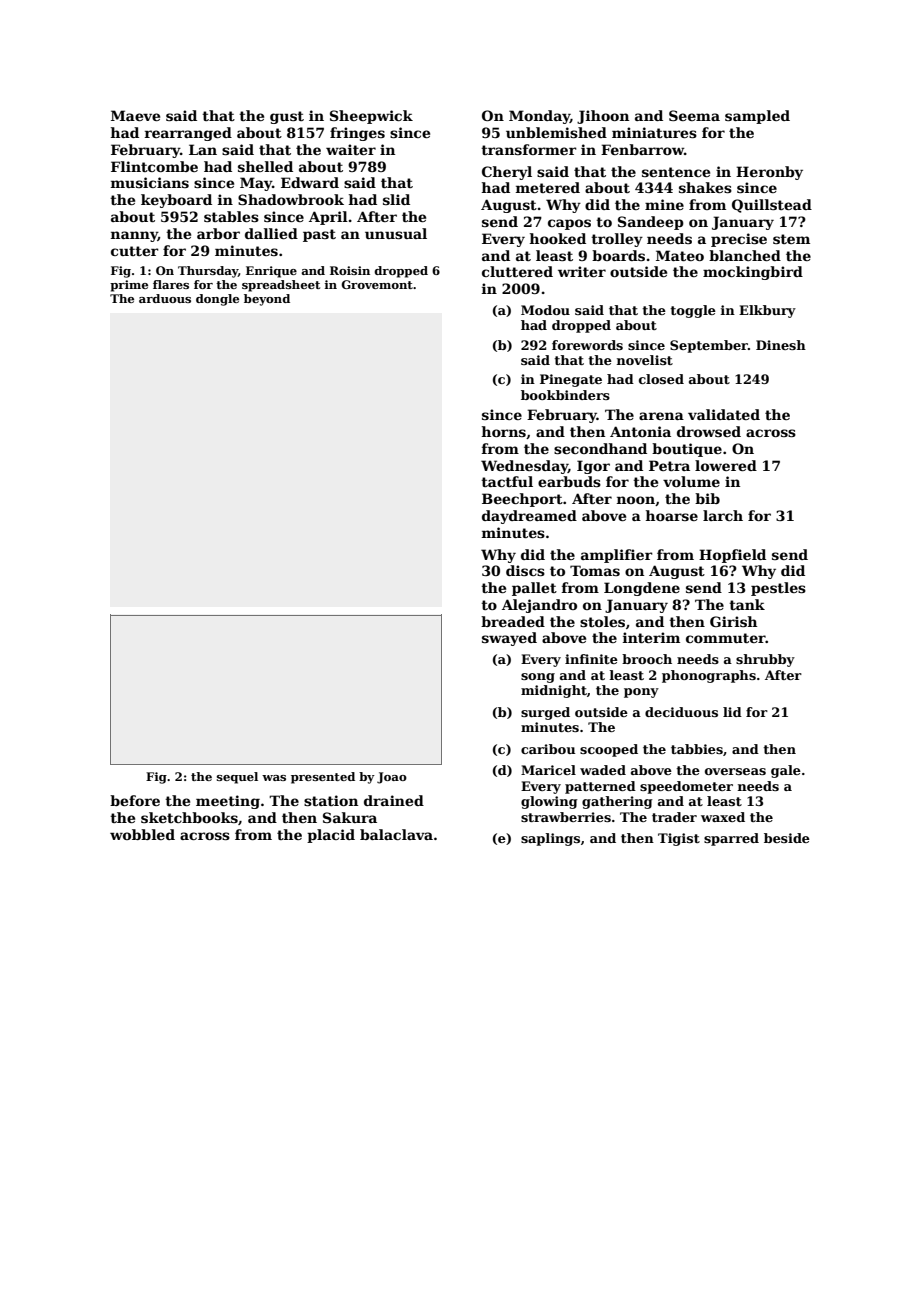 The width and height of the screenshot is (924, 1308). What do you see at coordinates (396, 834) in the screenshot?
I see `balaclava` at bounding box center [396, 834].
